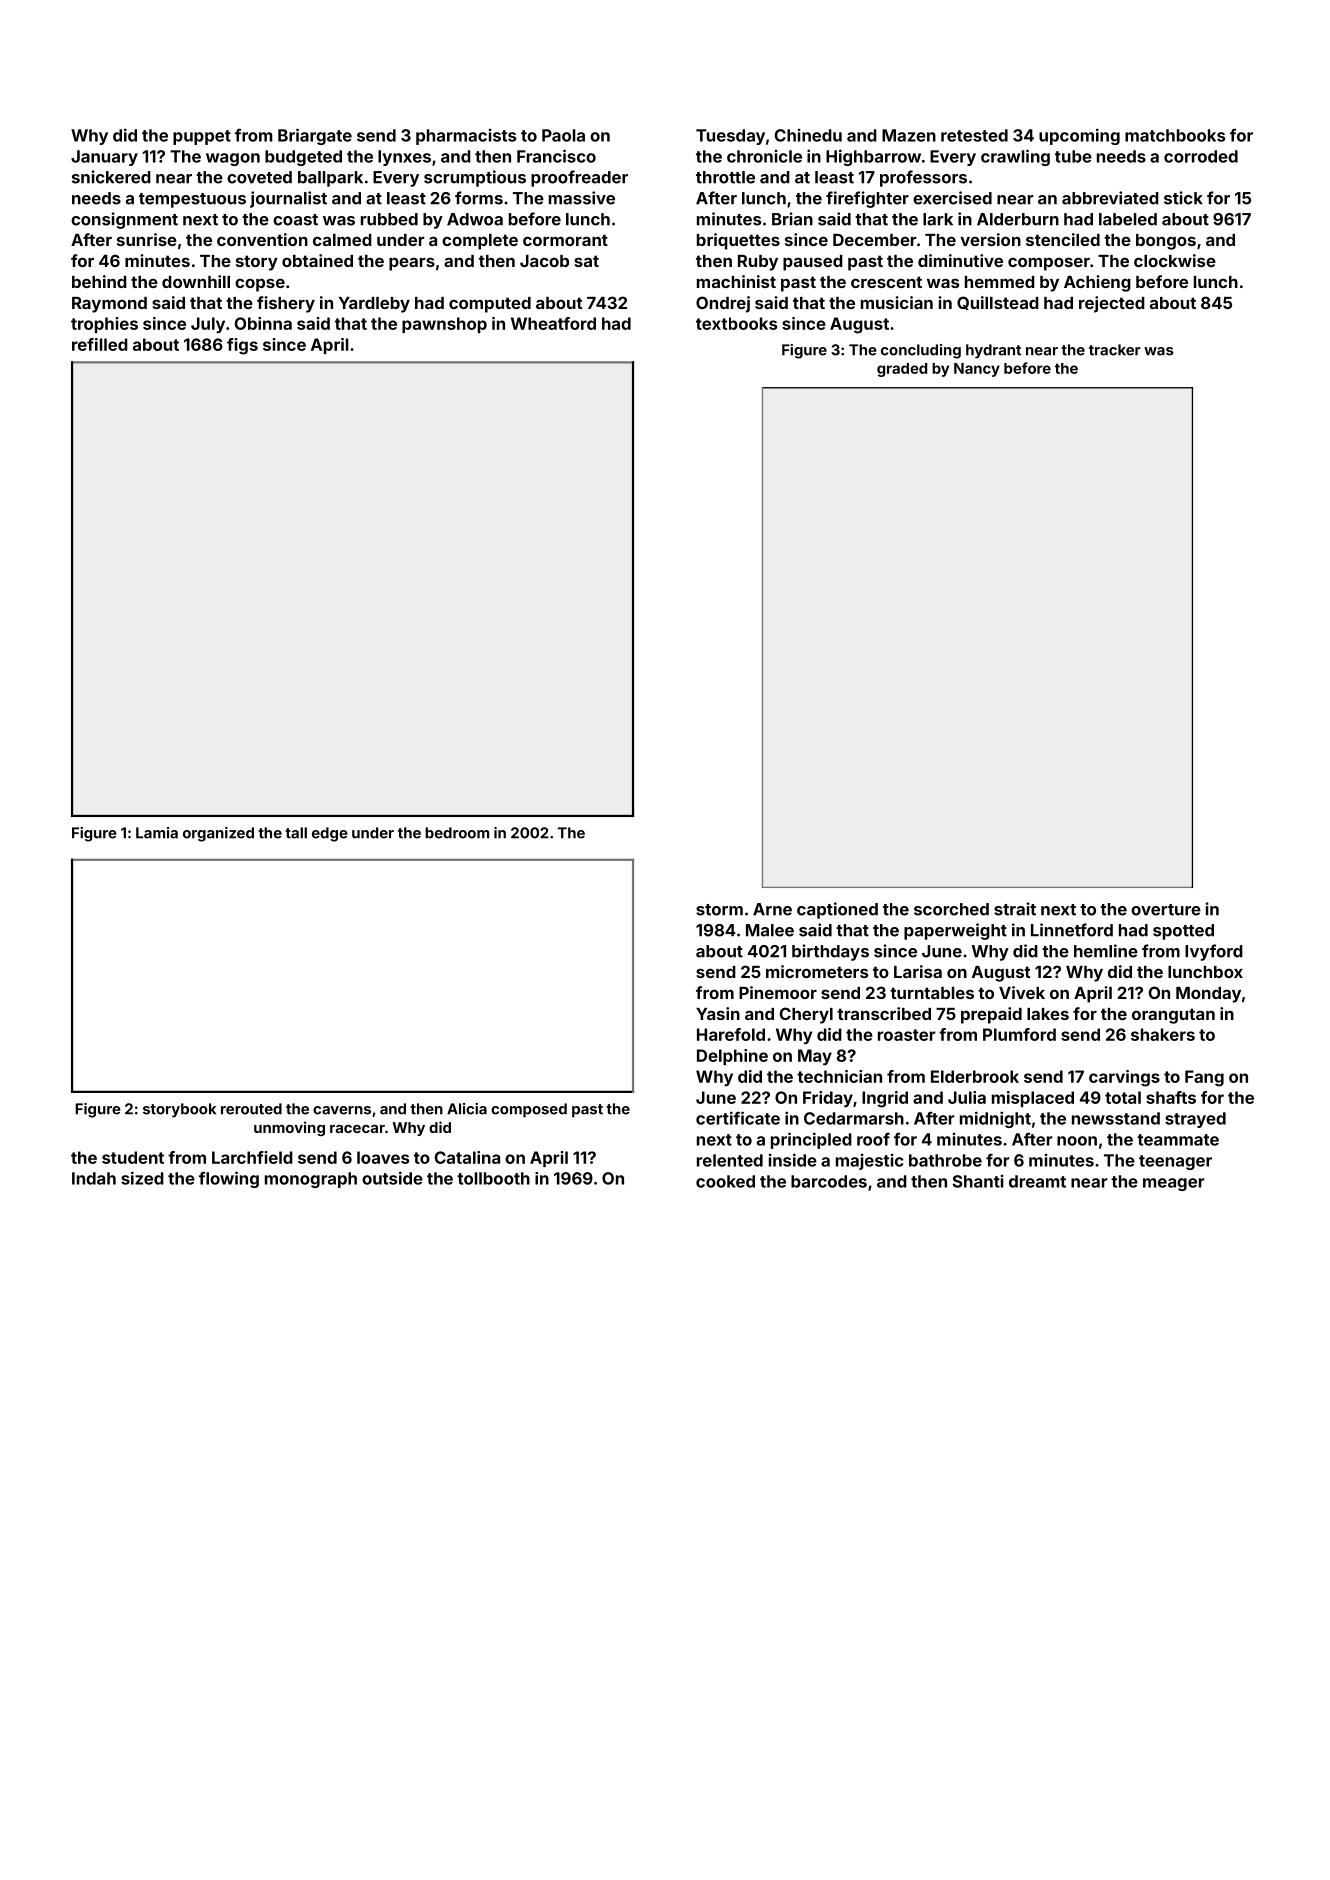 This screenshot has width=1330, height=1880. What do you see at coordinates (977, 370) in the screenshot?
I see `Nancy` at bounding box center [977, 370].
